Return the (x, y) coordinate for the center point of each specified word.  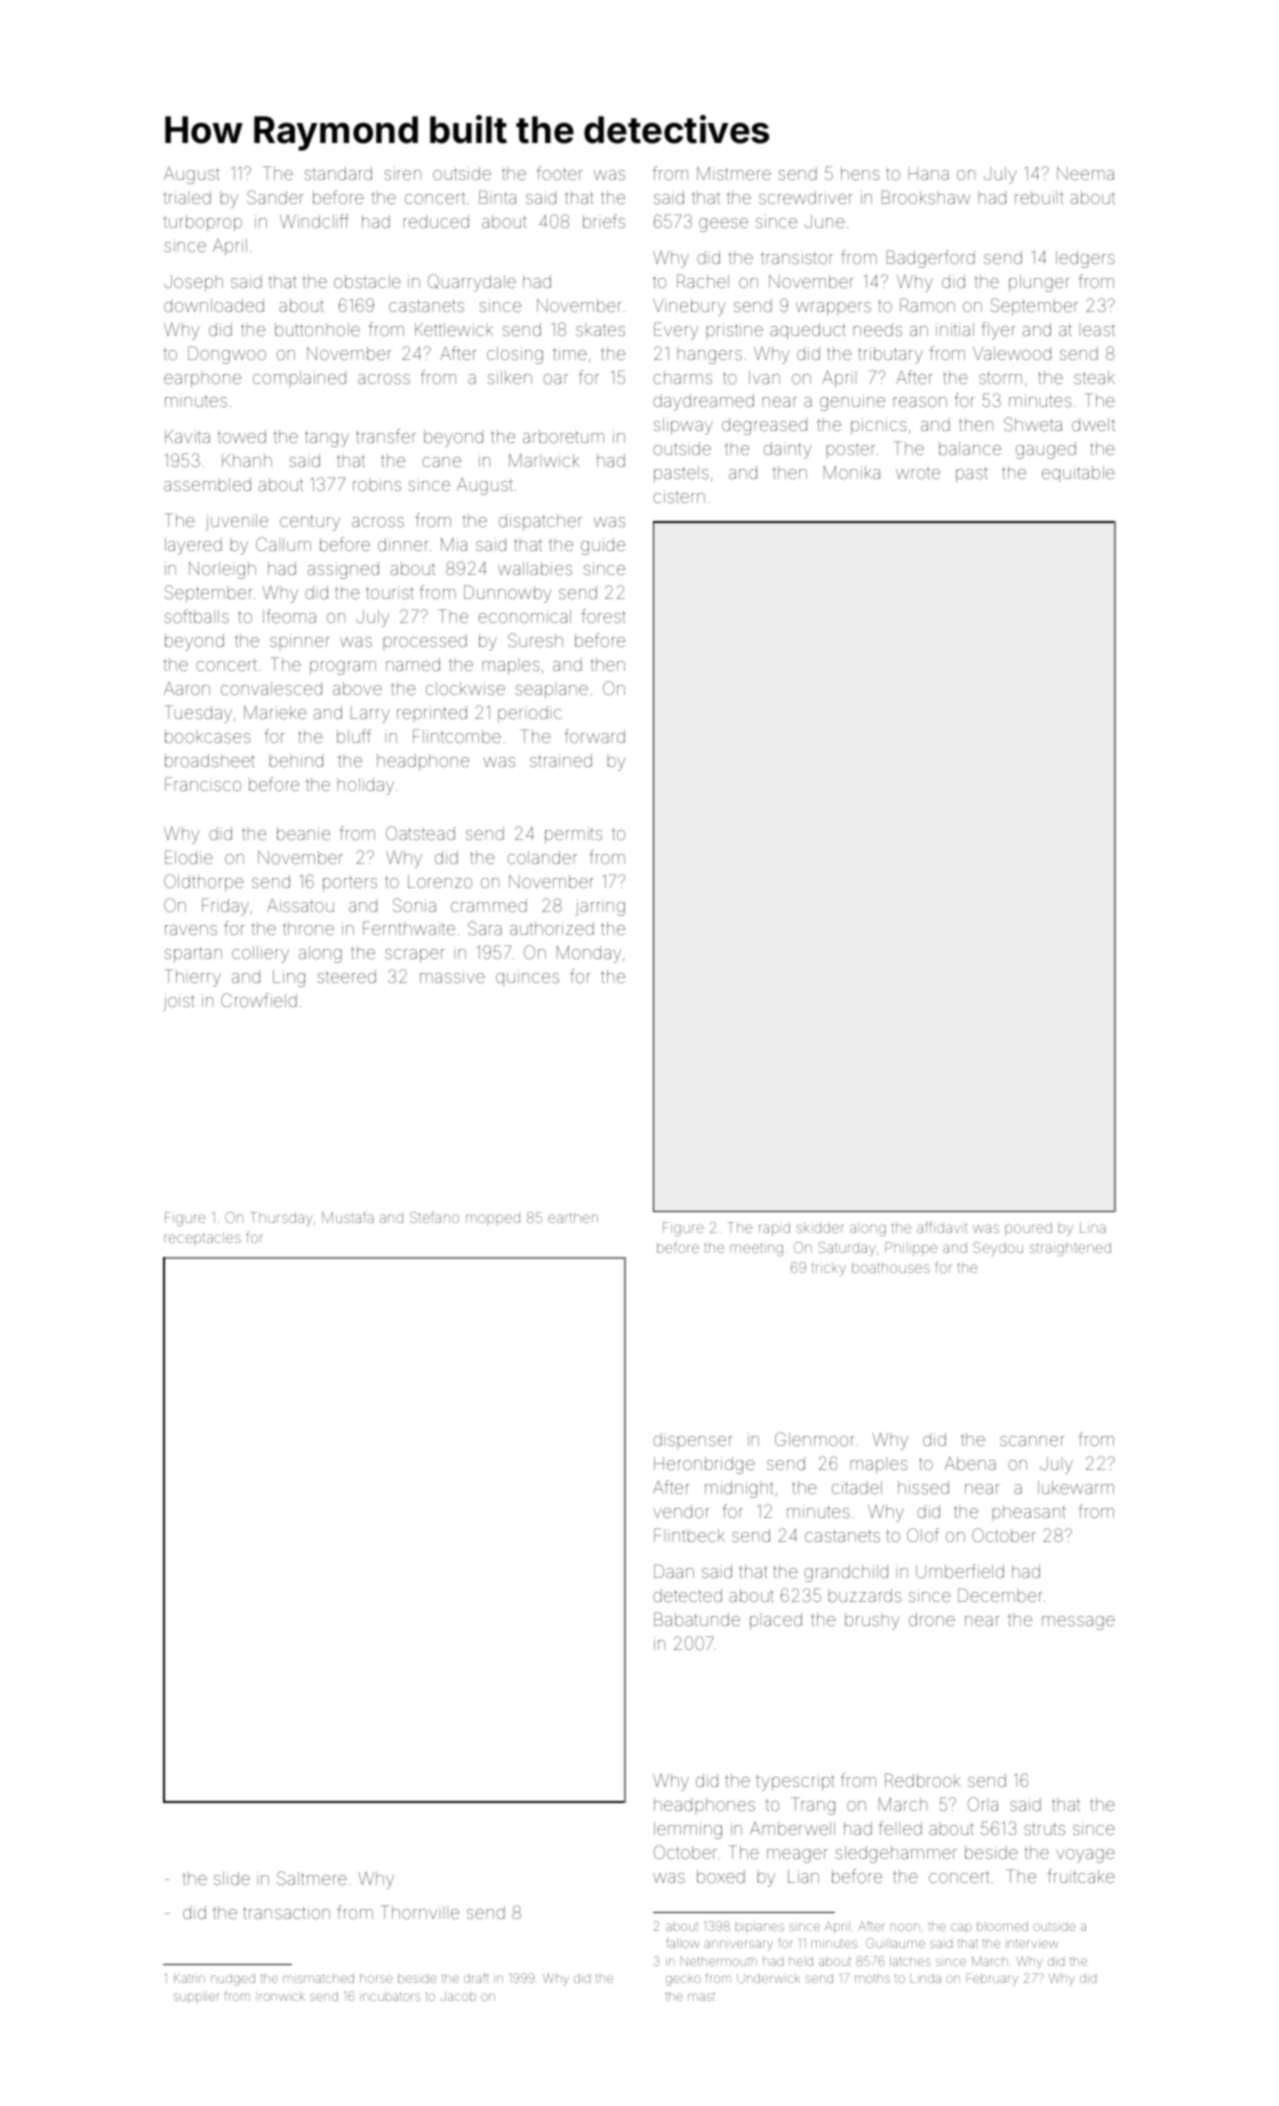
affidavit (942, 1227)
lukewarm (1076, 1487)
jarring (600, 907)
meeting (756, 1249)
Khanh (247, 460)
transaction (286, 1912)
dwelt (1093, 424)
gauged (1046, 450)
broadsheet (210, 760)
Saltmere (312, 1878)
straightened (1070, 1249)
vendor (681, 1511)
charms (682, 377)
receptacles (202, 1239)
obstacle (367, 281)
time (570, 353)
